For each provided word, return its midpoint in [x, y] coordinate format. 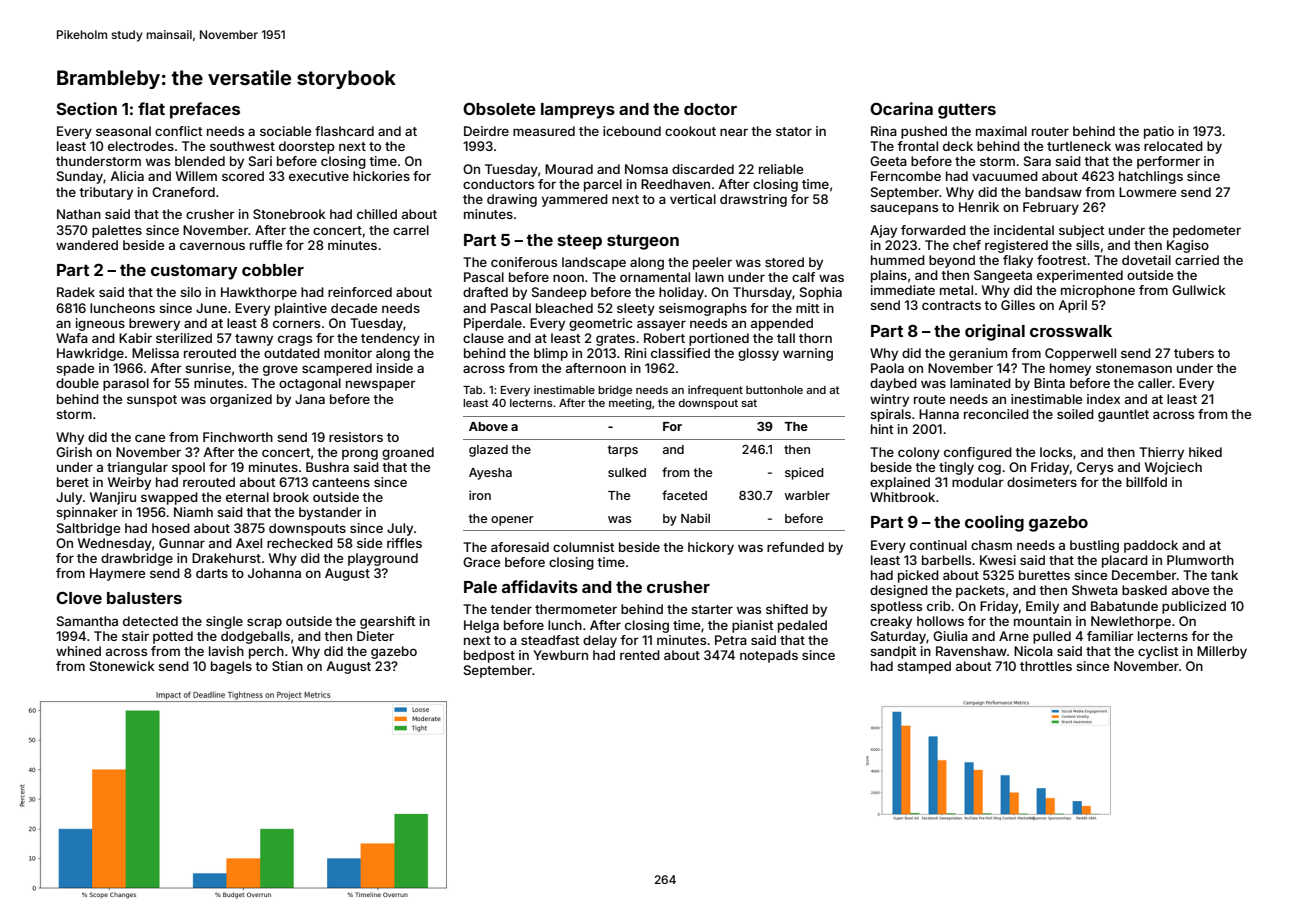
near [734, 132]
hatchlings [1151, 177]
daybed [893, 384]
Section [86, 108]
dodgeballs [255, 637]
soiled [1075, 414]
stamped [924, 667]
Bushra [327, 467]
